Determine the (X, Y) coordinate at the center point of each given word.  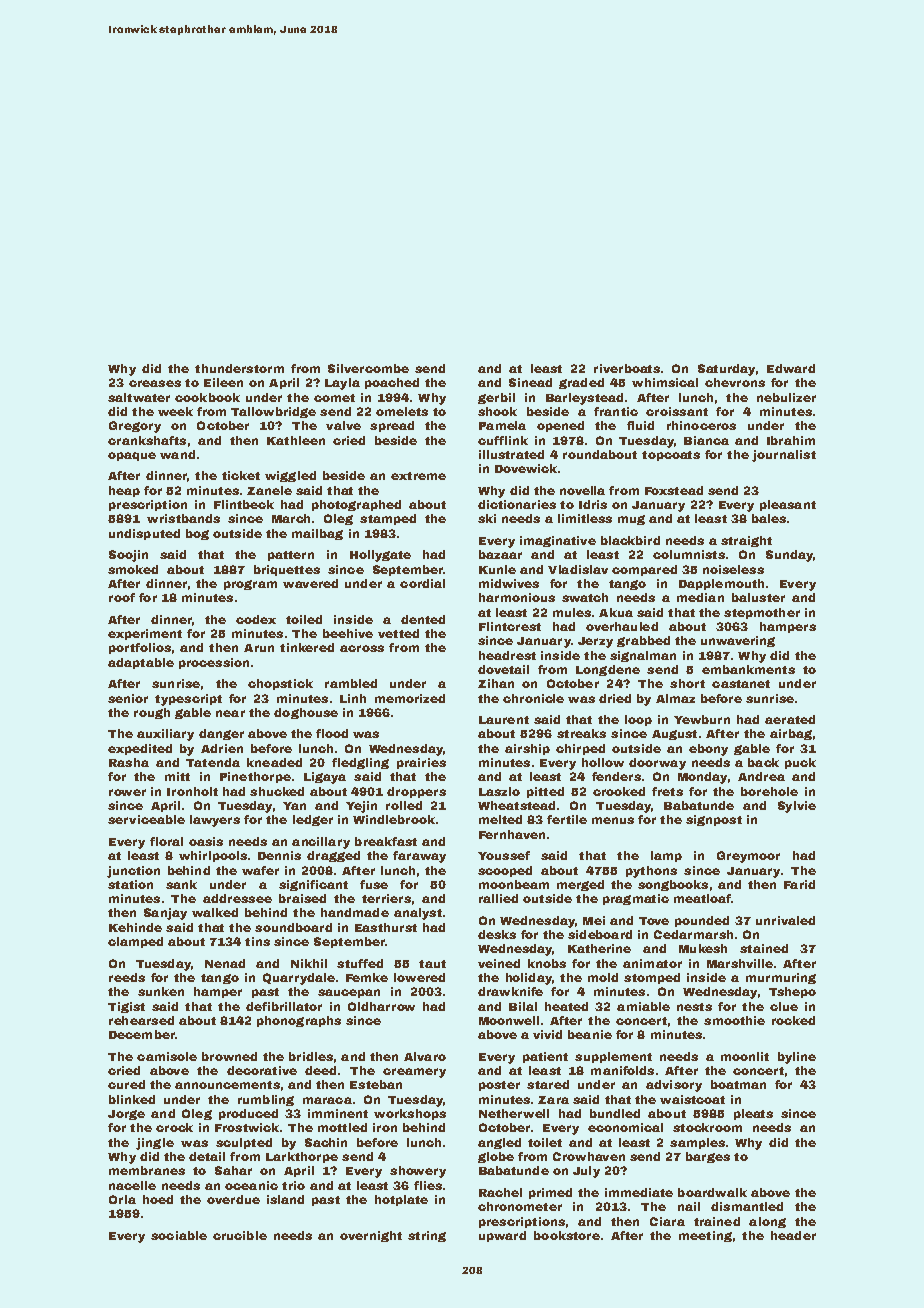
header (793, 1235)
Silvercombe (368, 368)
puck (800, 763)
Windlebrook (394, 819)
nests (694, 1007)
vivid (547, 1034)
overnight (371, 1236)
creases (155, 383)
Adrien (222, 748)
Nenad (225, 963)
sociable (179, 1235)
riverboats (627, 368)
